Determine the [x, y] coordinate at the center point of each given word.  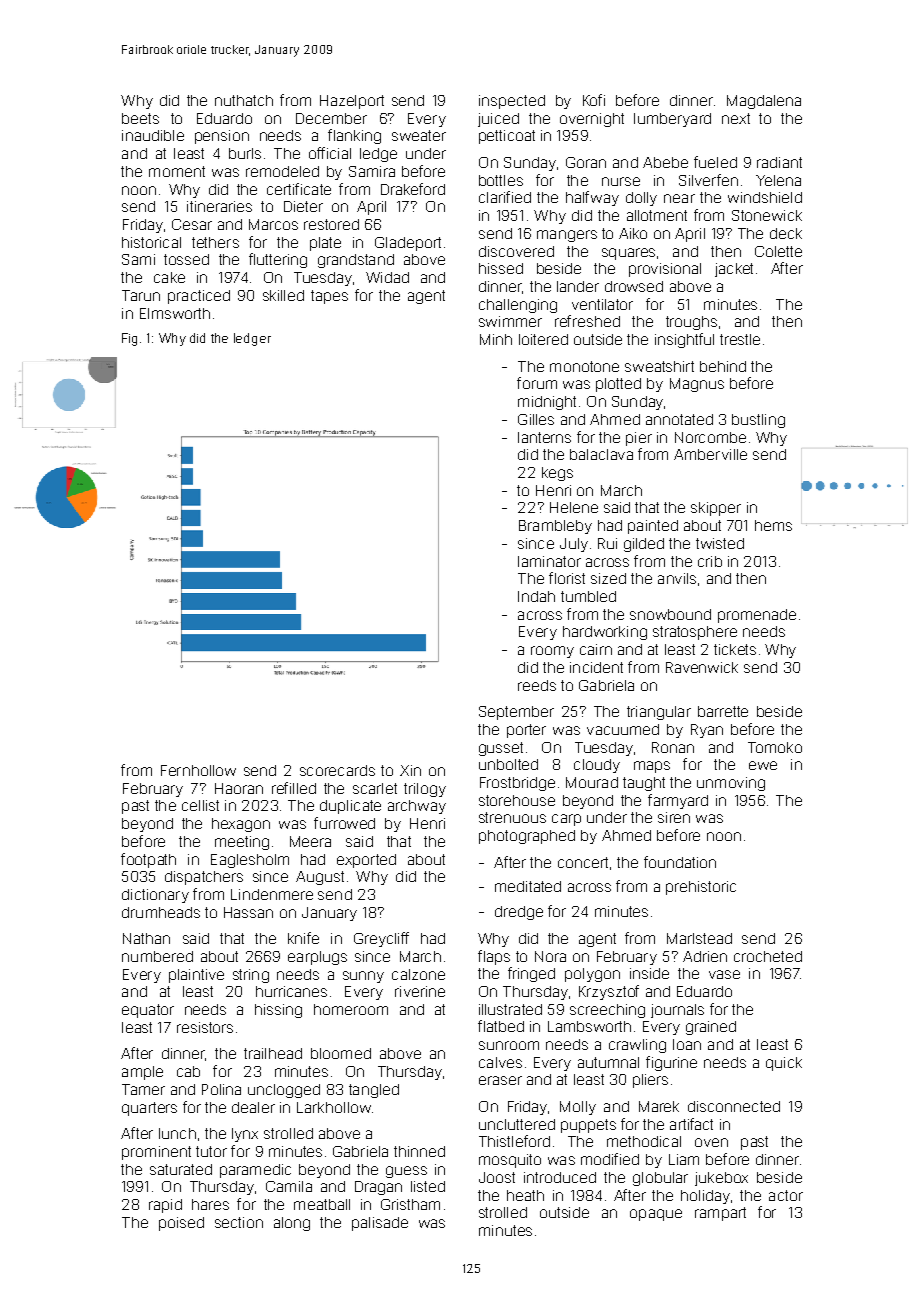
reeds [537, 685]
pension [222, 137]
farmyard [678, 801]
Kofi [594, 100]
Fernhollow [198, 770]
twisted [720, 543]
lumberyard [672, 120]
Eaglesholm [250, 861]
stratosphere [695, 633]
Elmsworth [175, 313]
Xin [410, 770]
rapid [165, 1206]
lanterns [544, 437]
